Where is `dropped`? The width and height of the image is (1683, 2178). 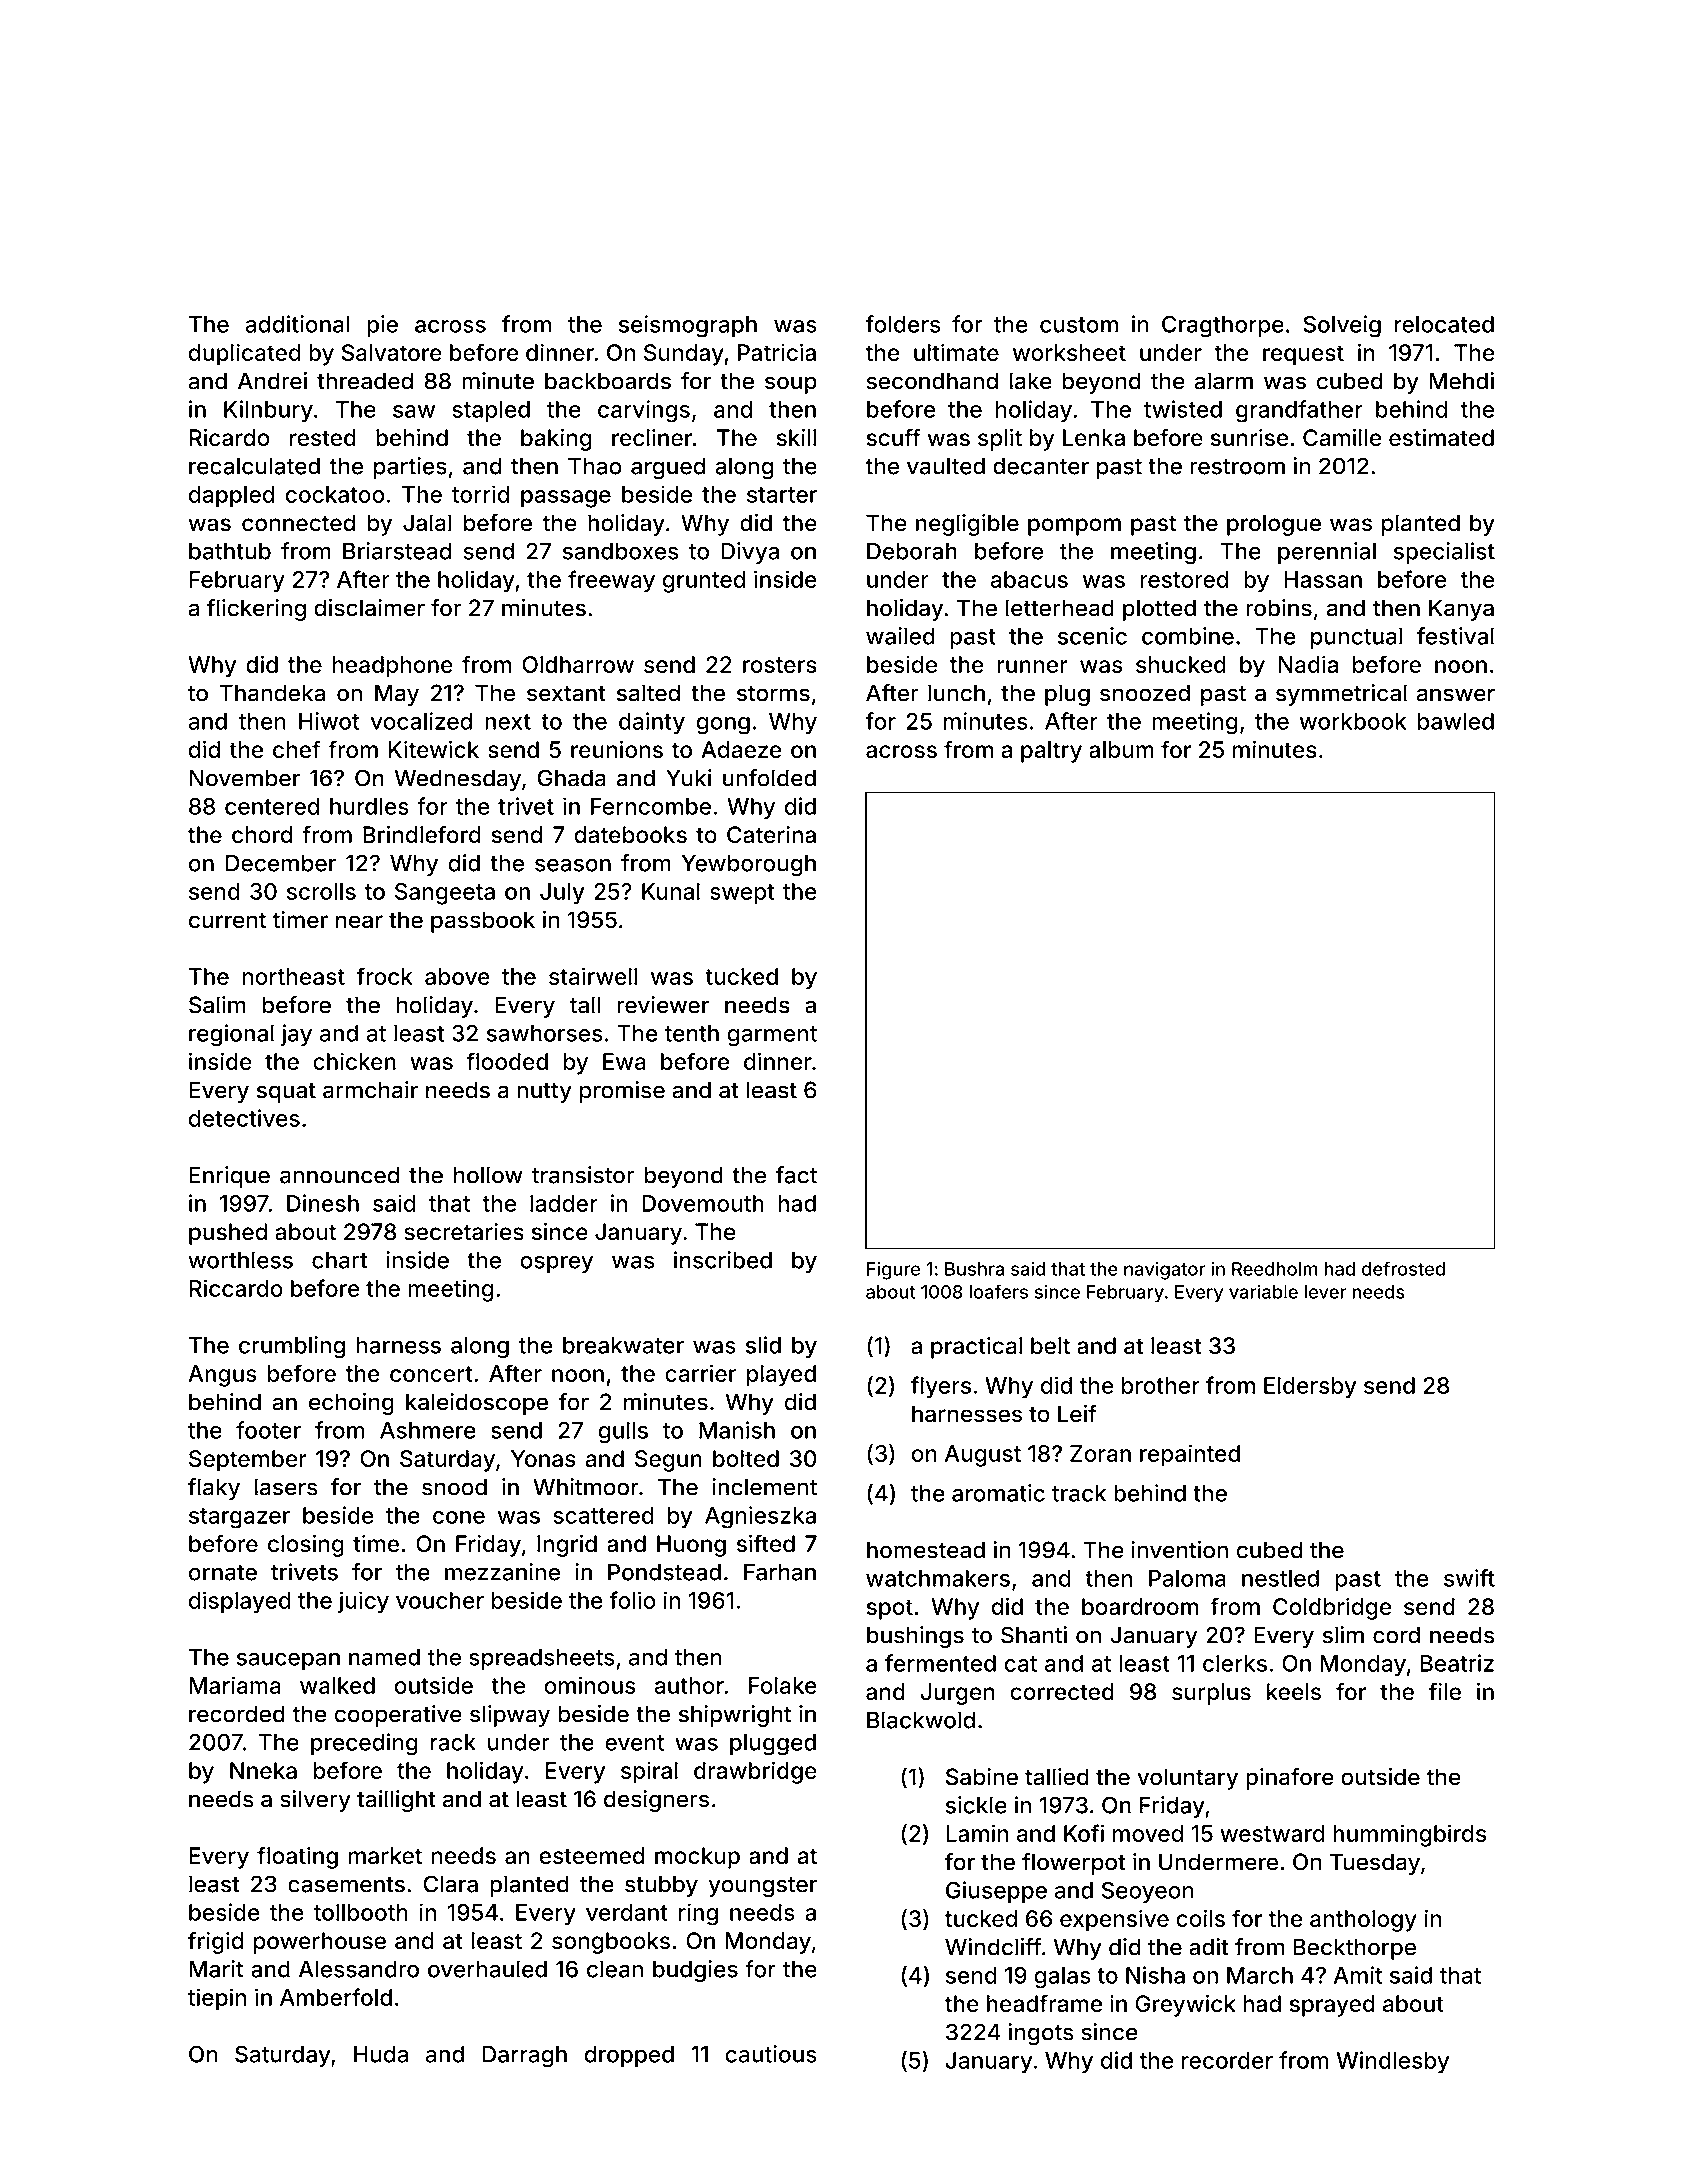
dropped is located at coordinates (629, 2056).
